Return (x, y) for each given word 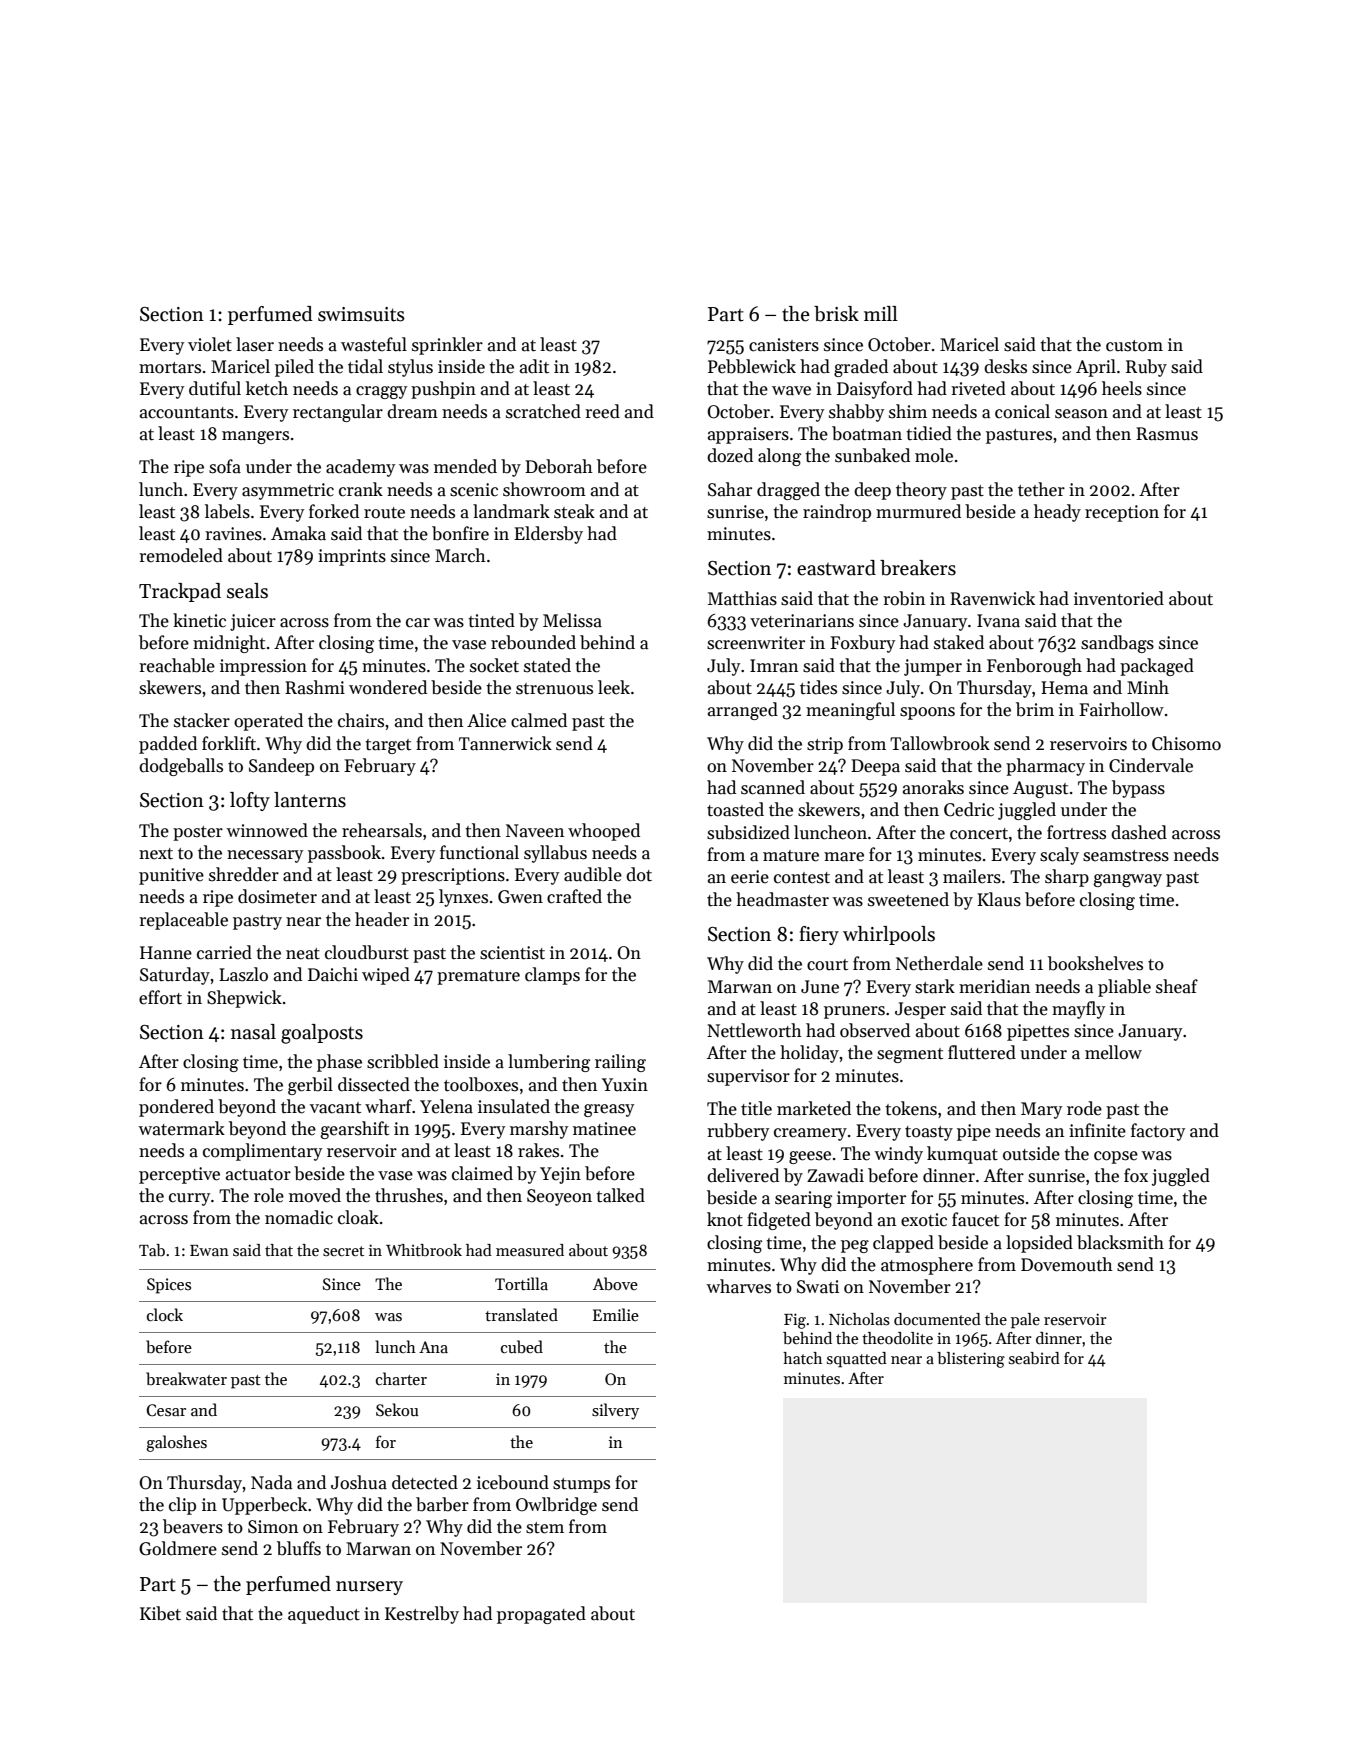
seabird (1034, 1358)
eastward (836, 568)
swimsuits (361, 314)
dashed (1139, 832)
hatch (802, 1358)
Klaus (999, 899)
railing (620, 1063)
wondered (388, 687)
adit (534, 366)
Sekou (397, 1409)
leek (614, 687)
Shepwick (244, 999)
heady (1057, 513)
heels (1122, 388)
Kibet (160, 1613)
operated (268, 722)
